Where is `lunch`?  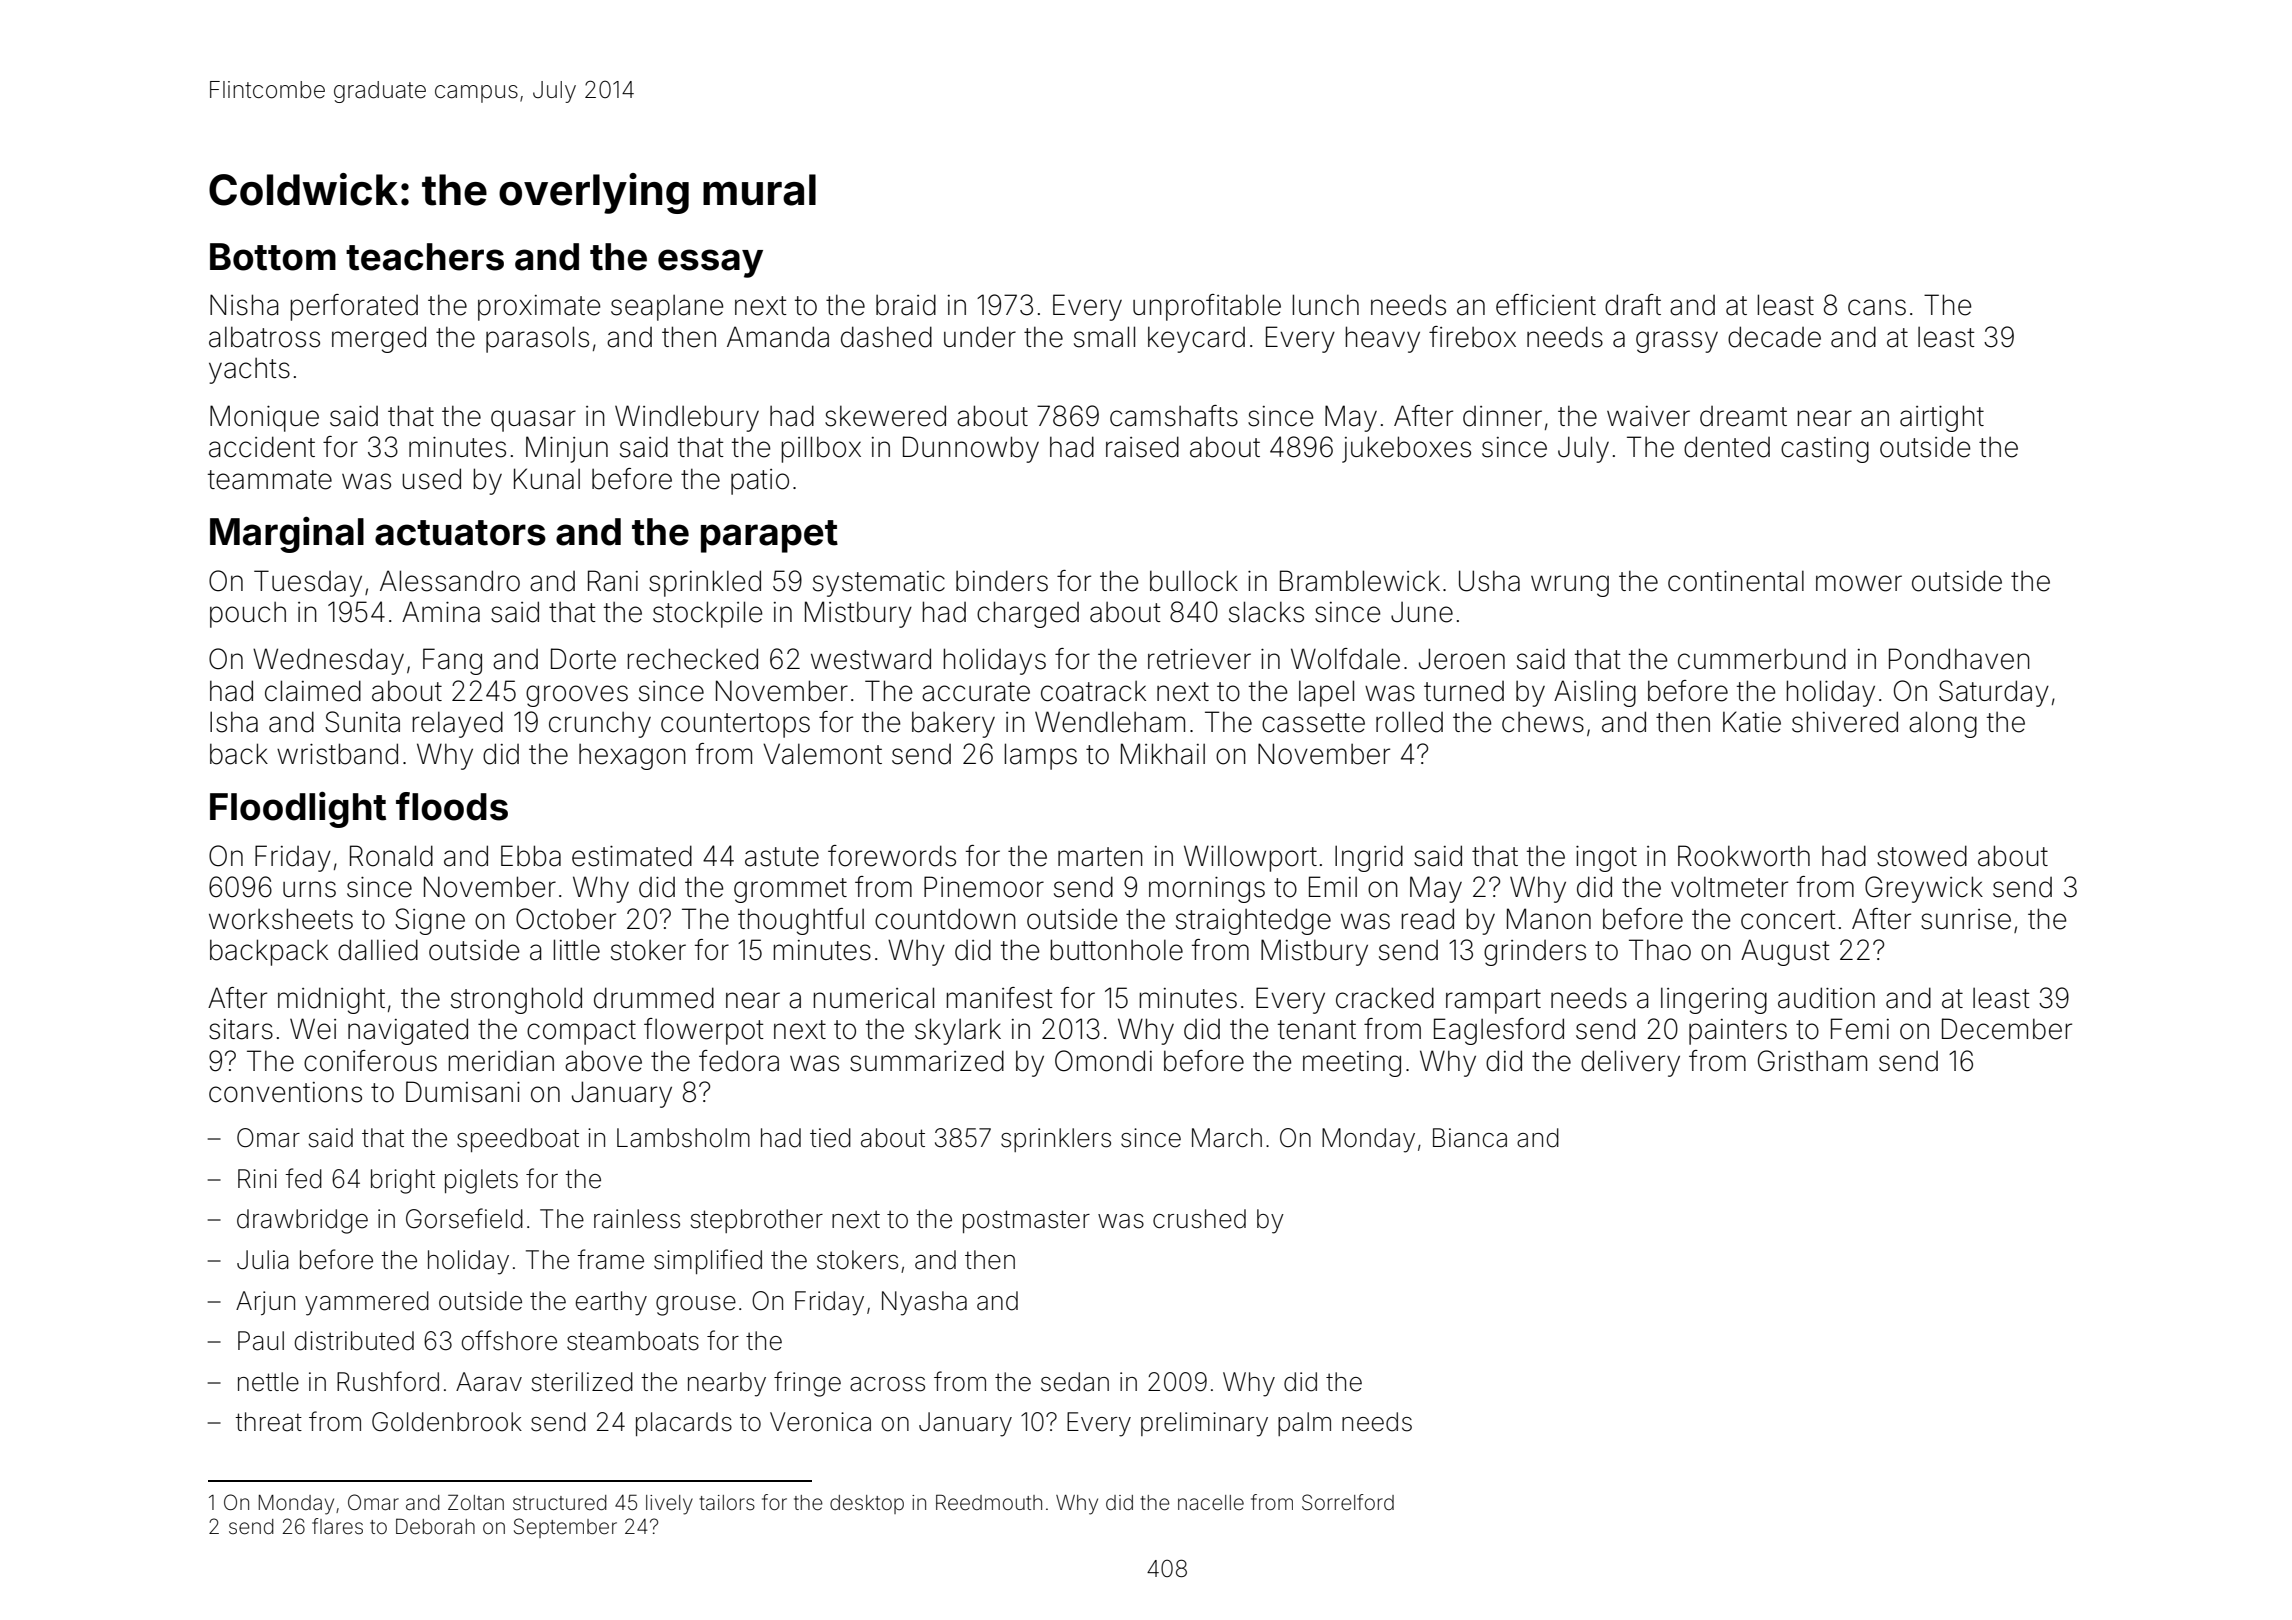
lunch is located at coordinates (1325, 305).
